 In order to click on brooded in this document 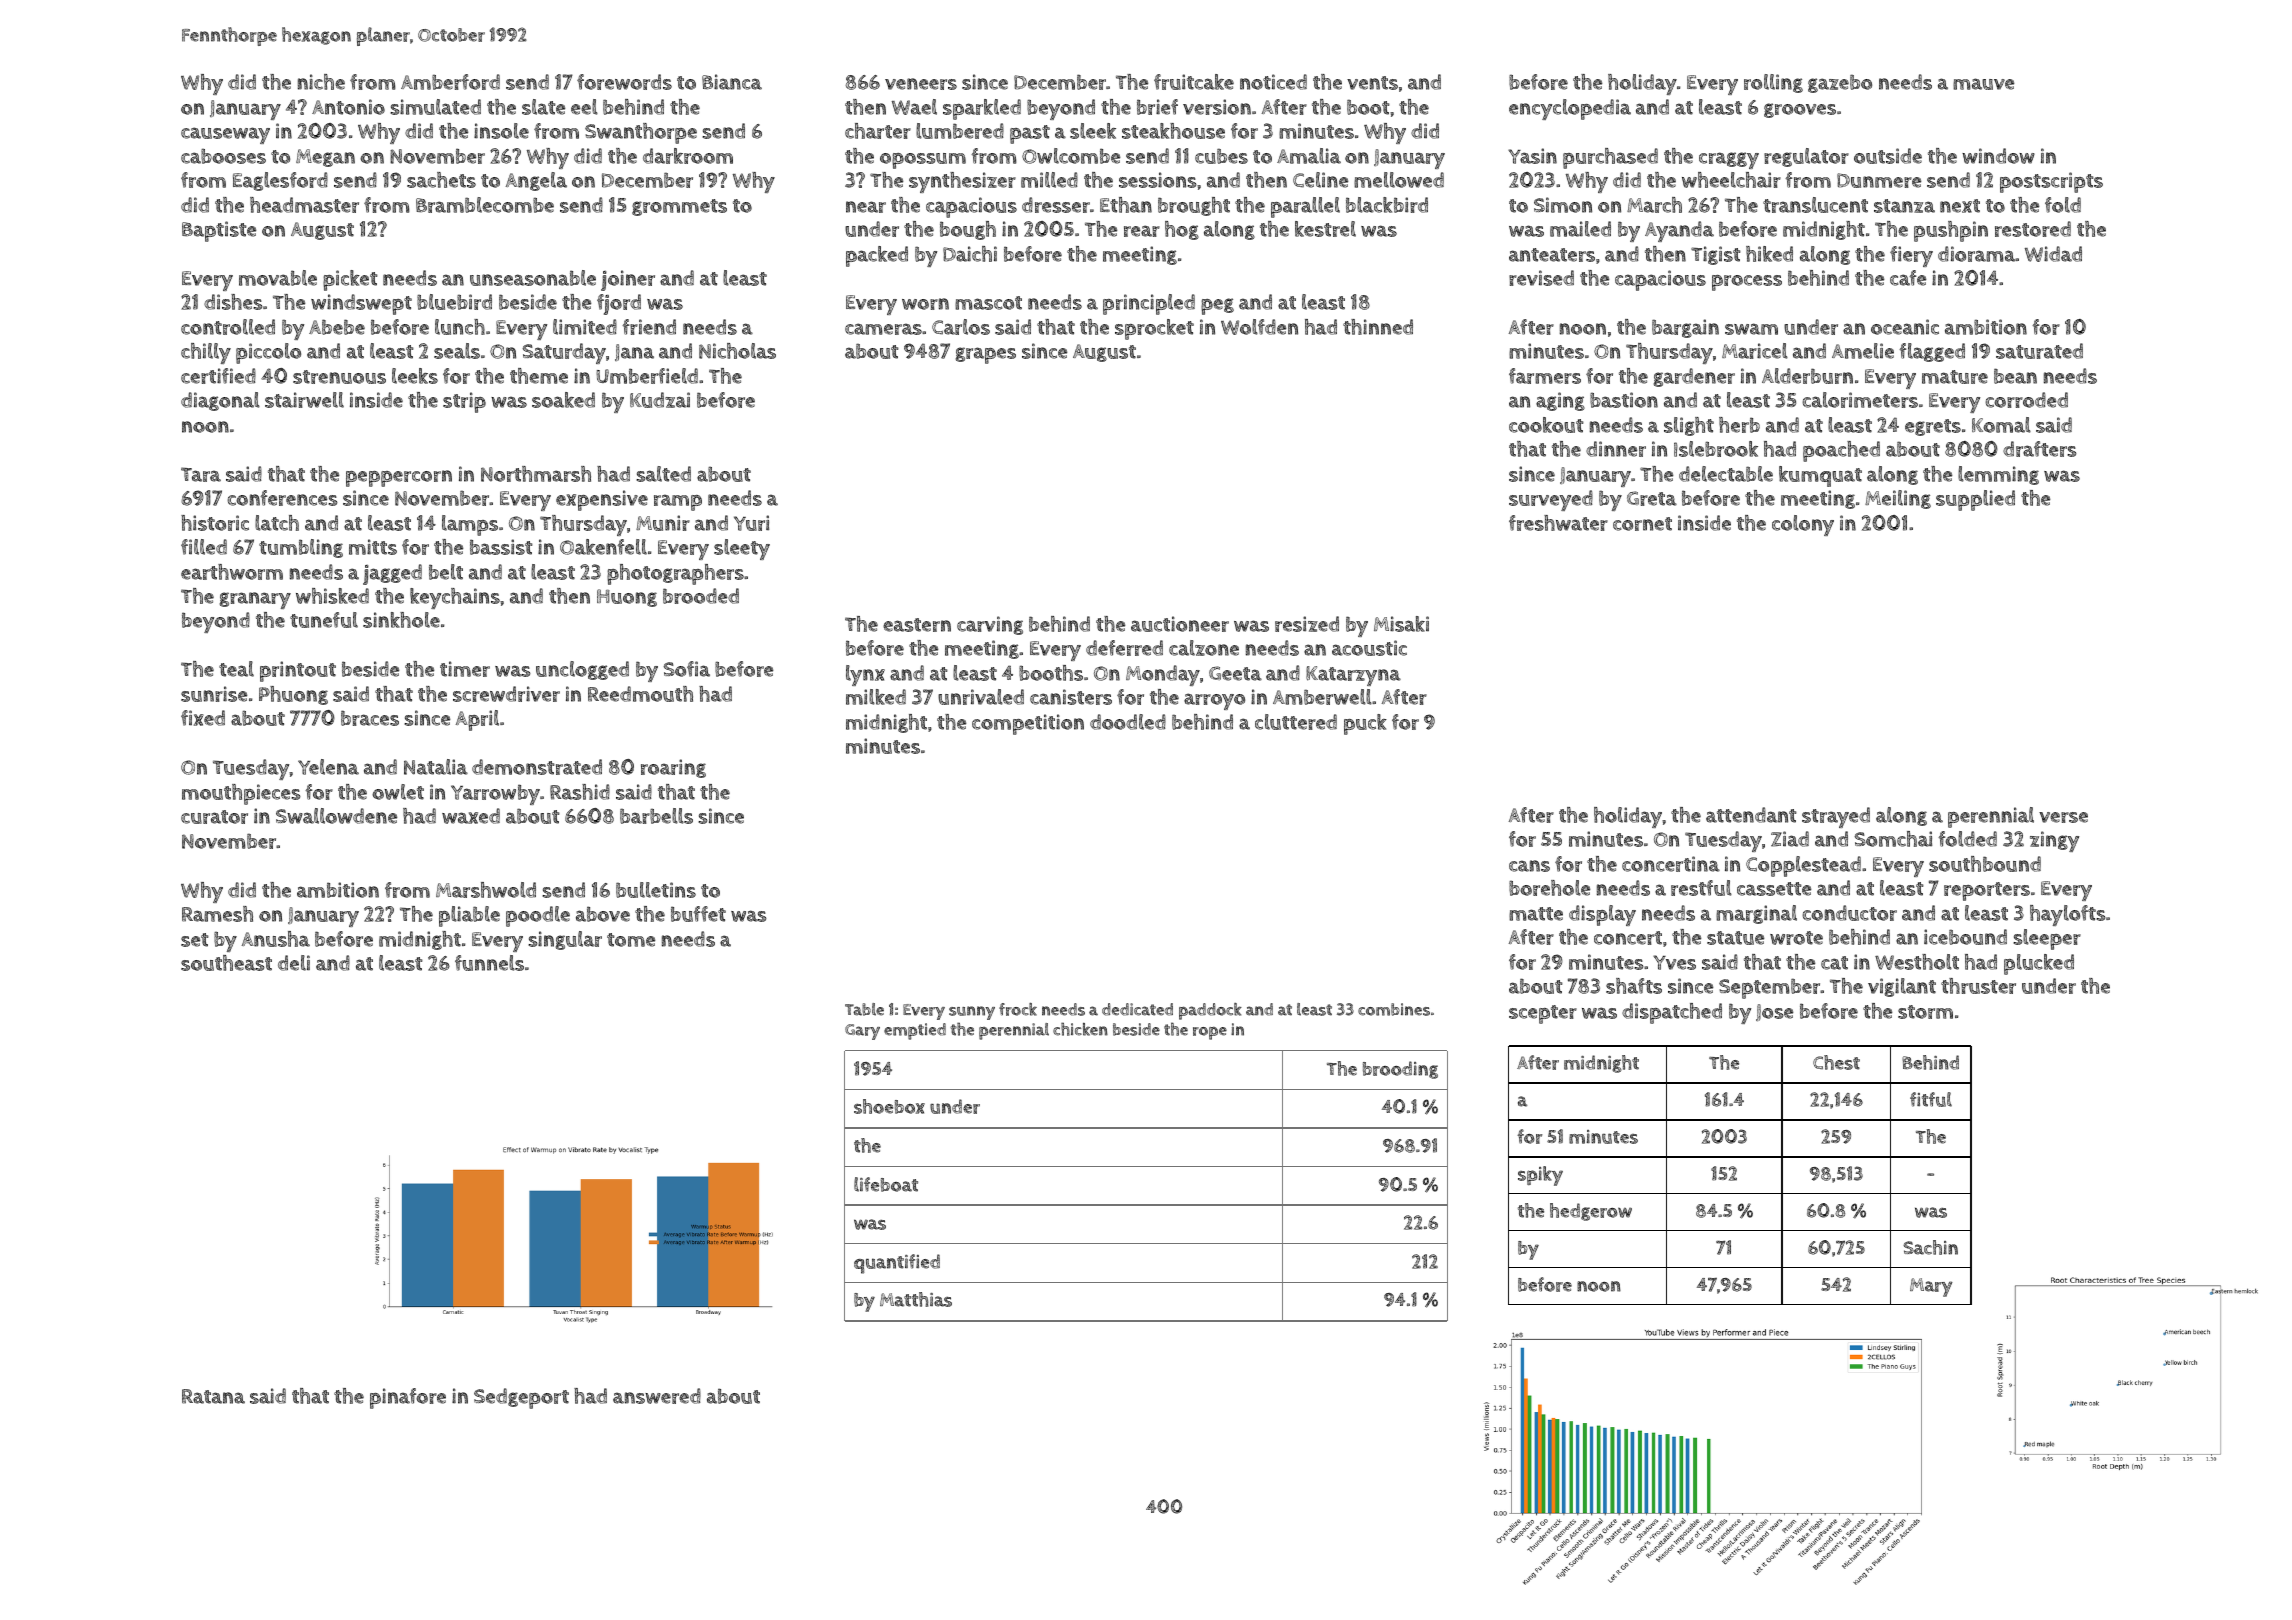, I will do `click(701, 596)`.
